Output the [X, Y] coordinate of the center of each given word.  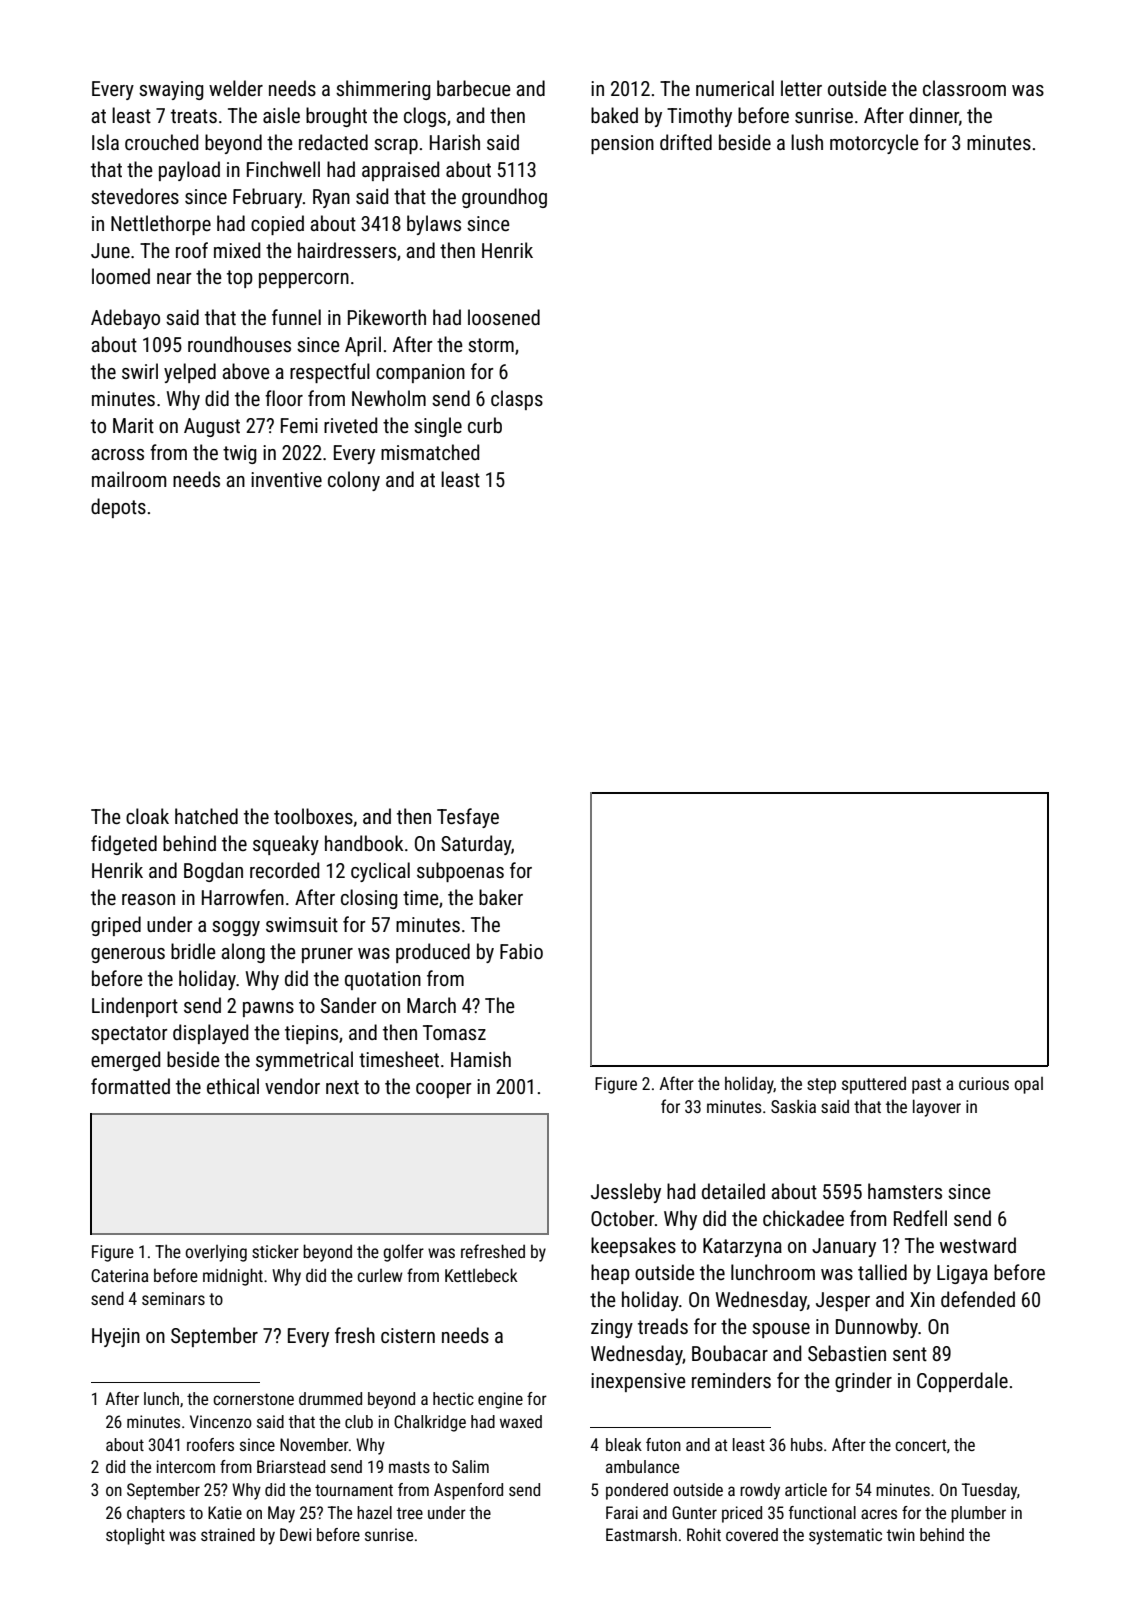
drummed [330, 1398]
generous [128, 955]
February [267, 198]
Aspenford [468, 1491]
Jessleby [626, 1193]
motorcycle [874, 144]
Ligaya [962, 1274]
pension [622, 144]
